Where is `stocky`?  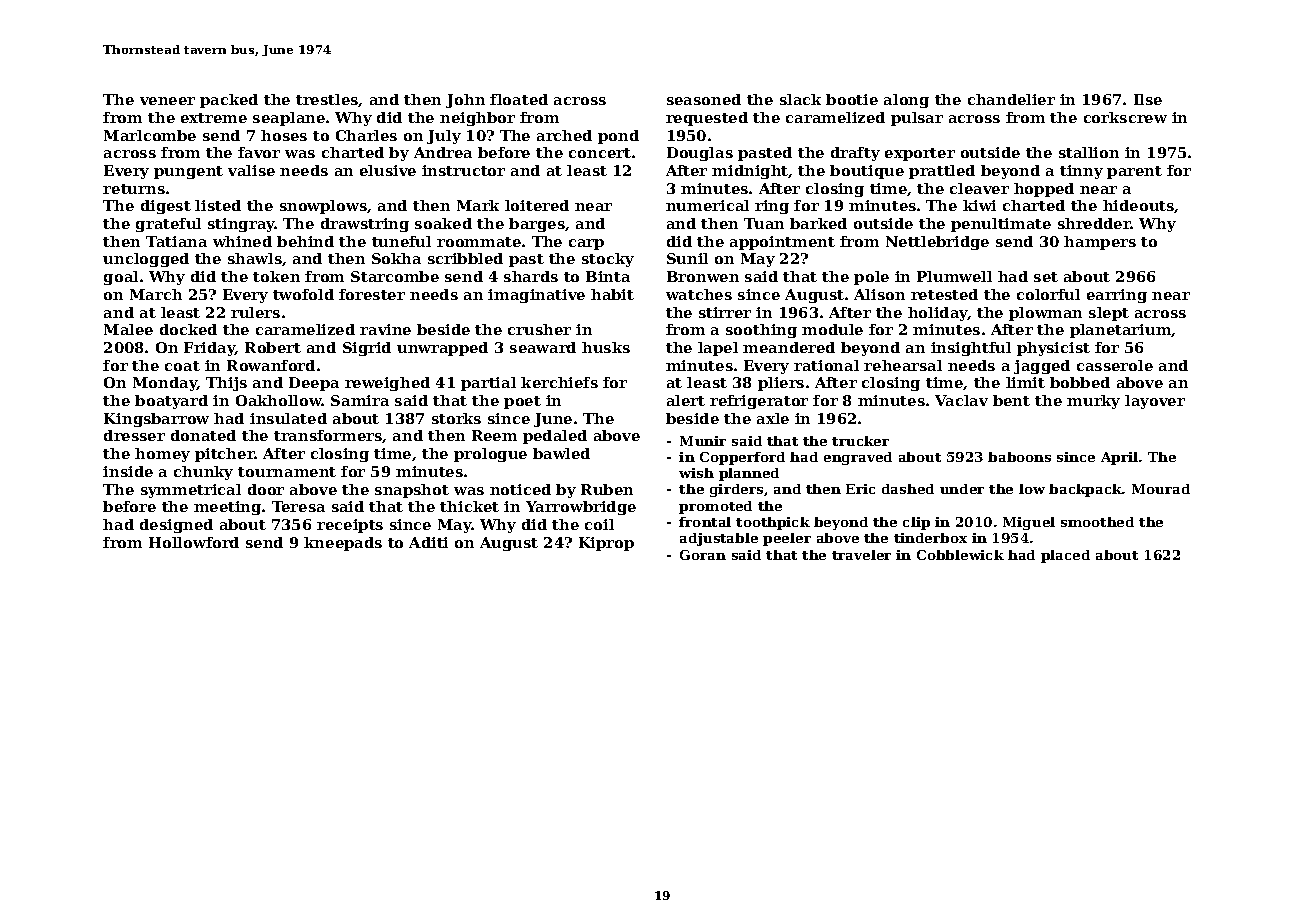 stocky is located at coordinates (608, 260).
